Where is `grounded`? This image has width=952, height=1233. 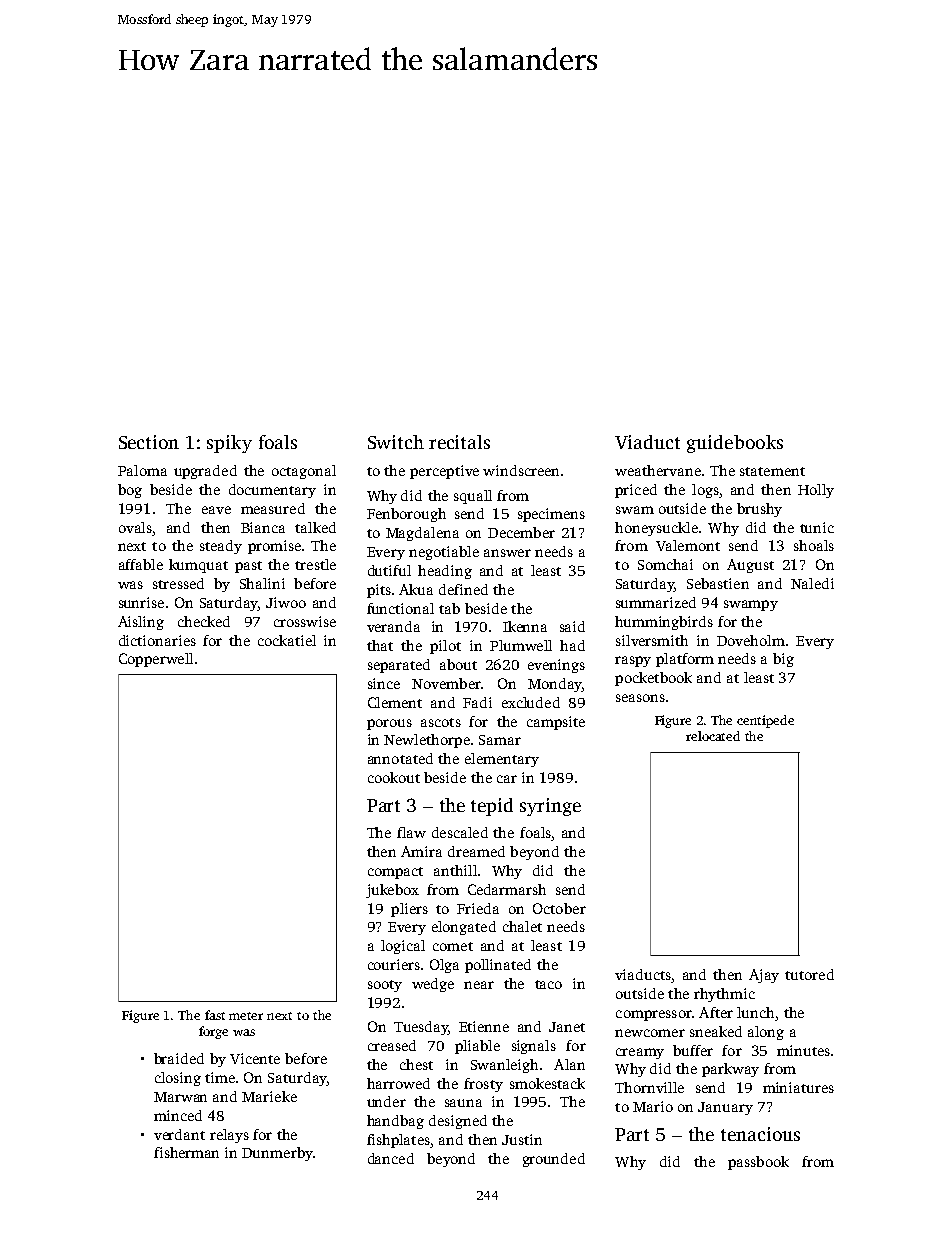
grounded is located at coordinates (554, 1160).
